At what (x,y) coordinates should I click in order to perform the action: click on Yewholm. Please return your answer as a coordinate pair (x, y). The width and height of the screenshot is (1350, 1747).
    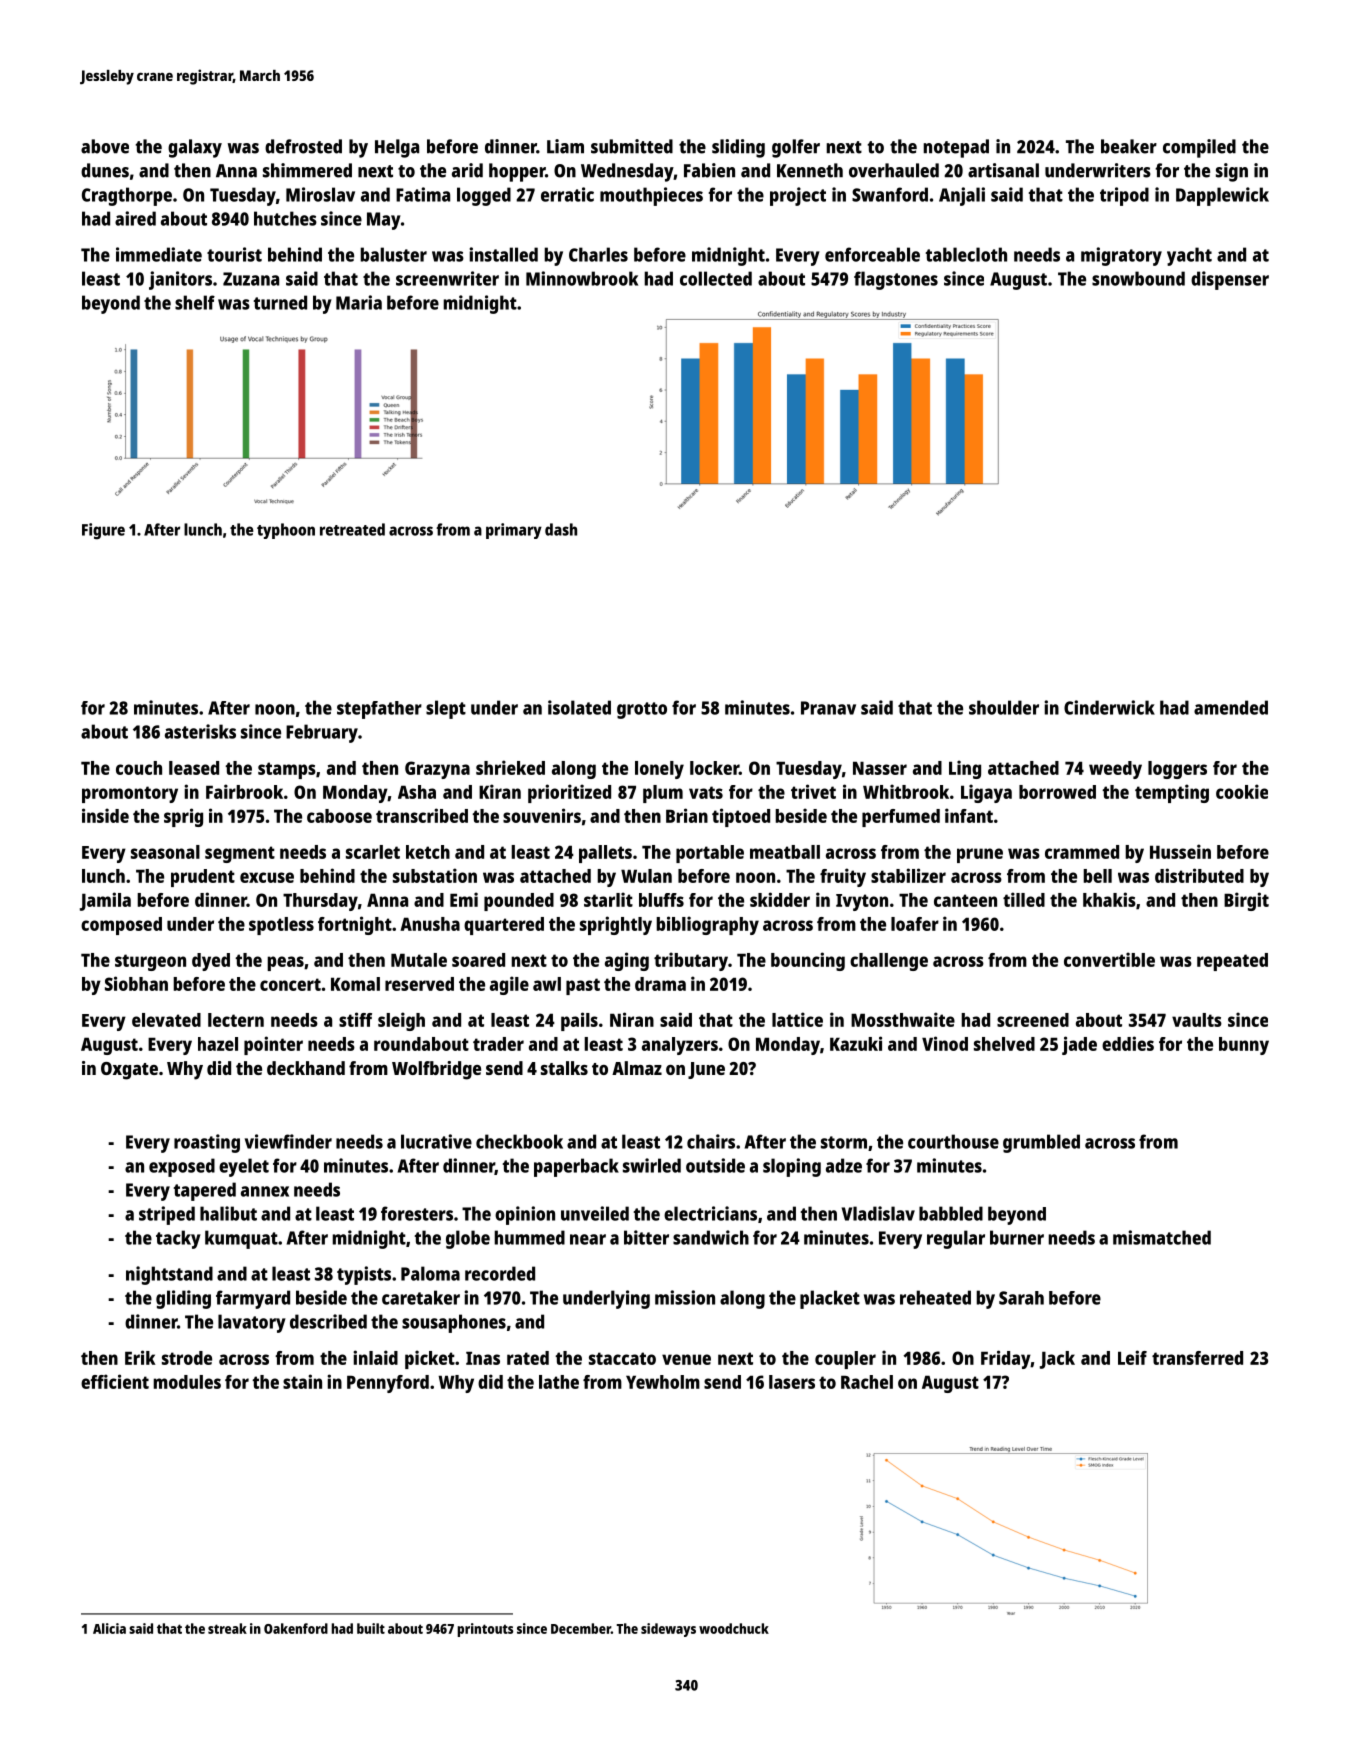
    Looking at the image, I should click on (663, 1382).
